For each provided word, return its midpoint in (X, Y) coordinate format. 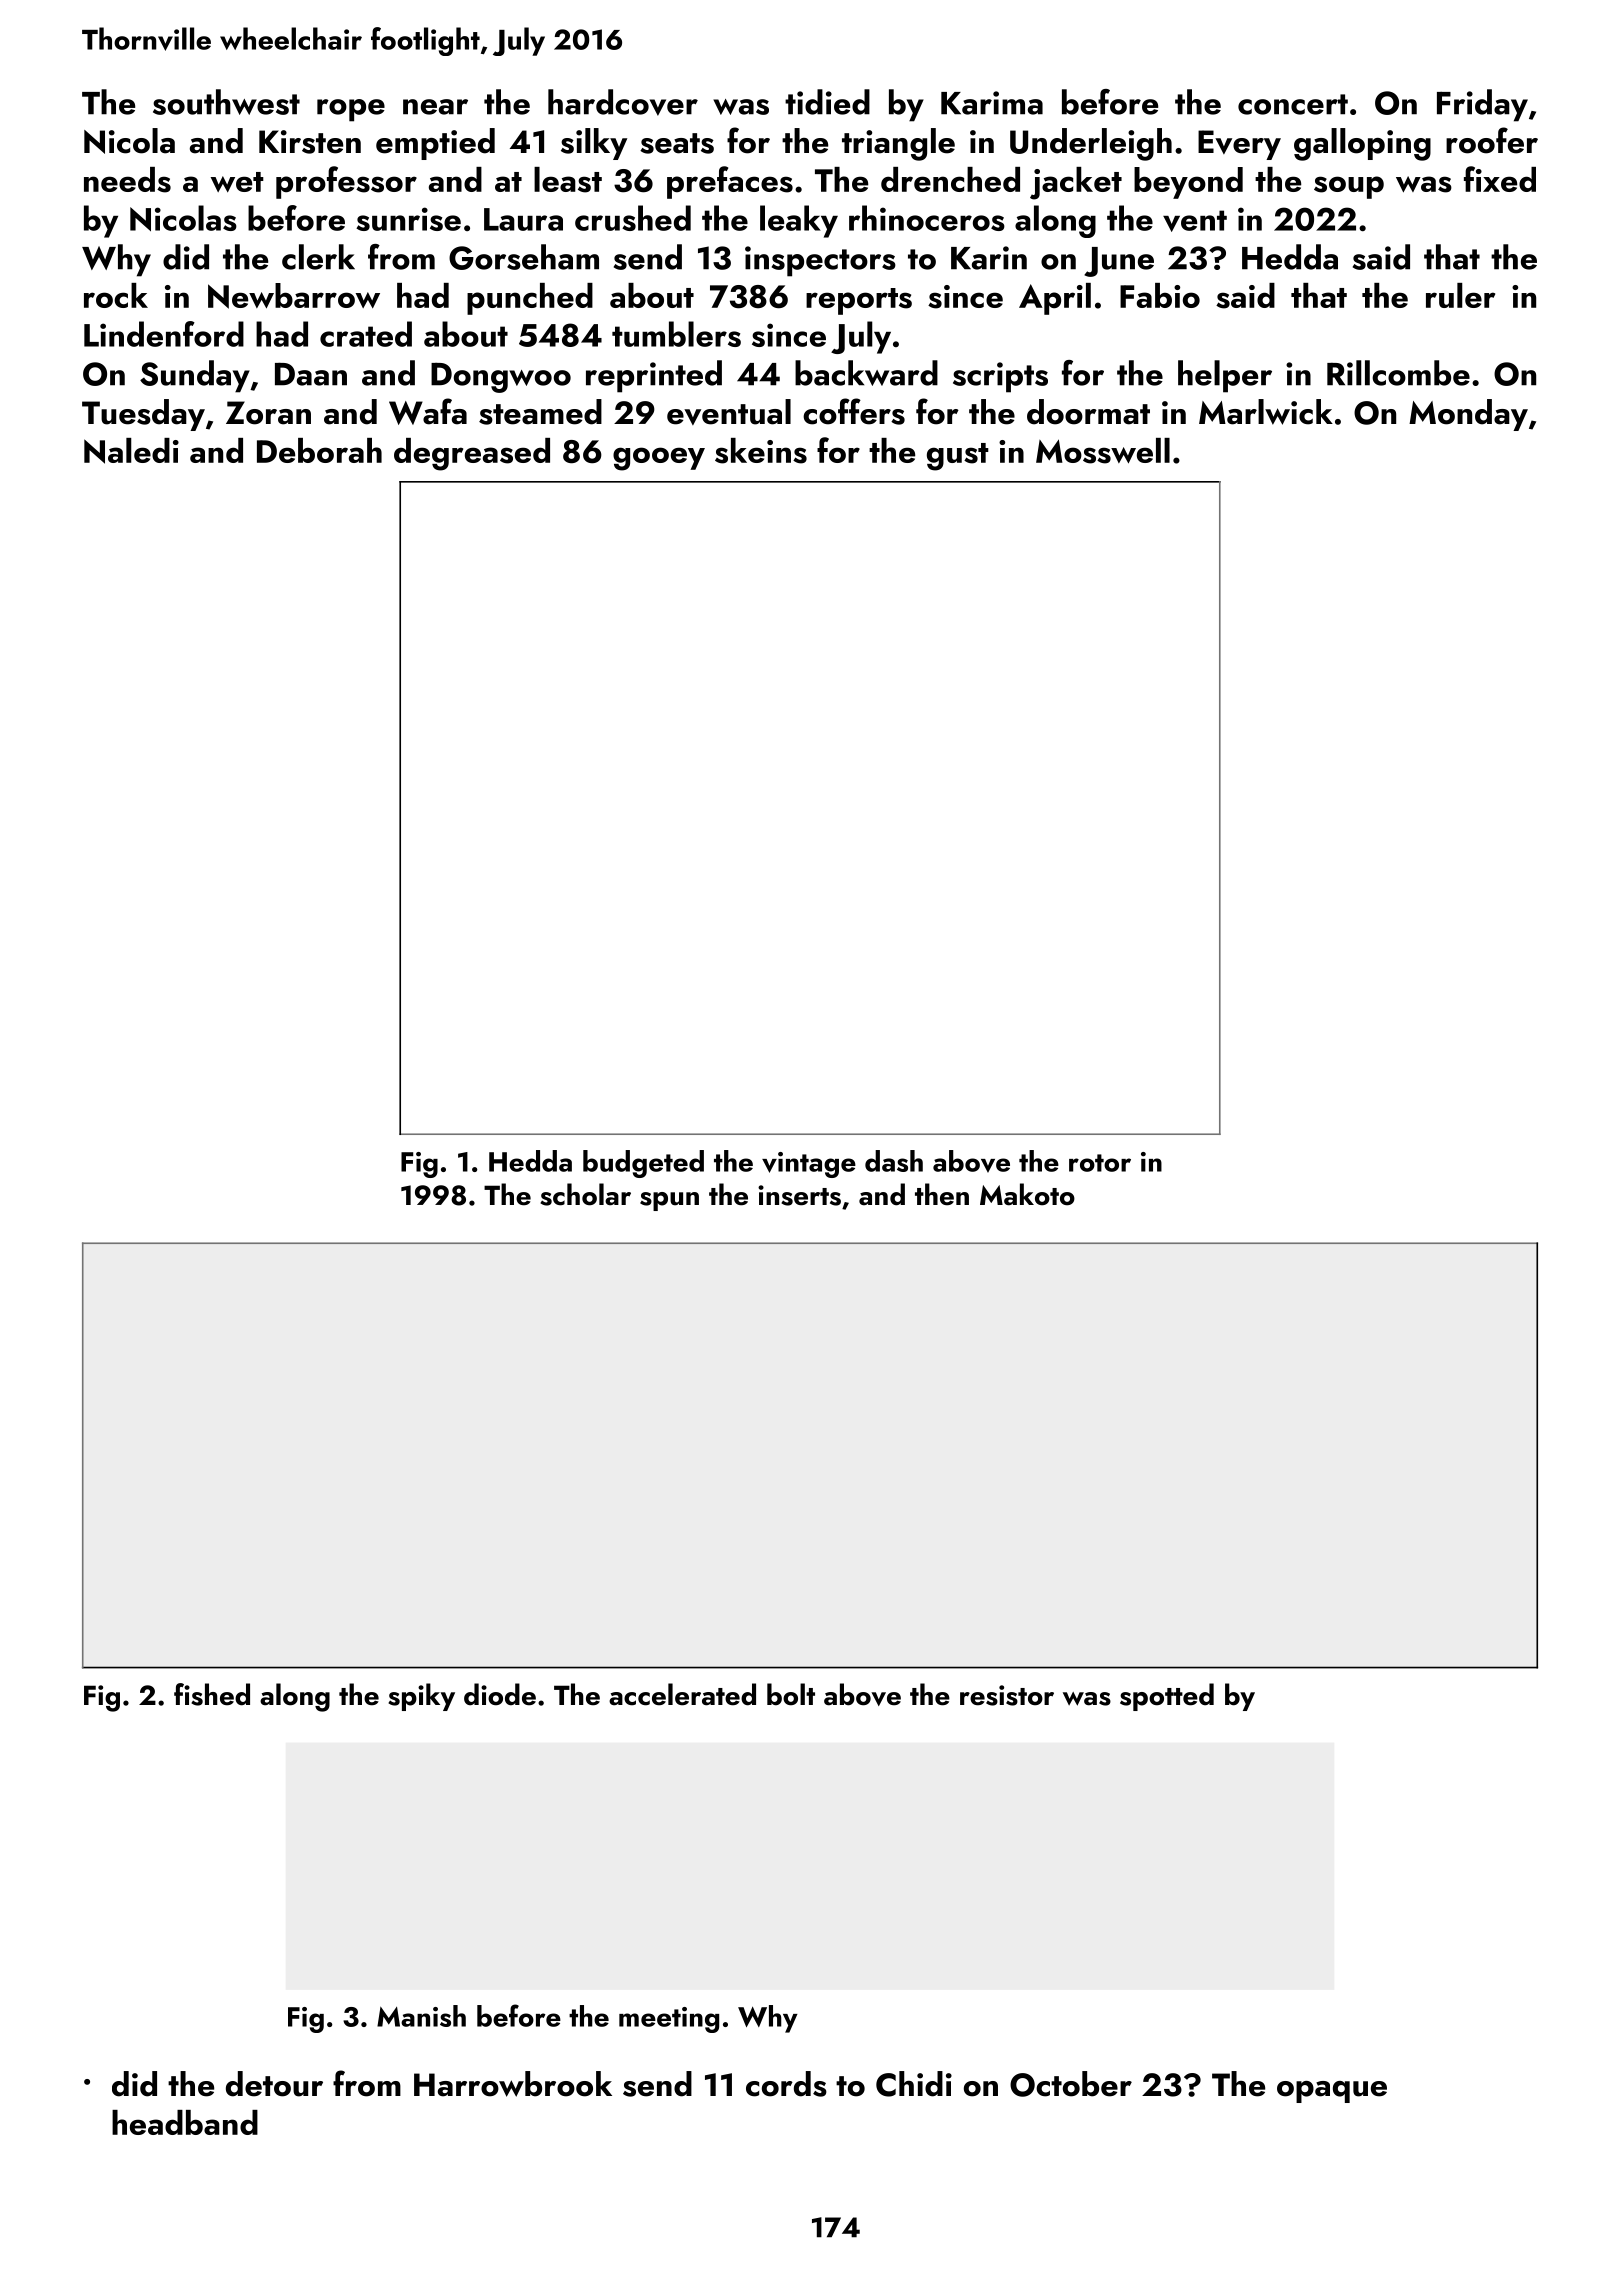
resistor (1007, 1695)
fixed (1500, 179)
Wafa (428, 411)
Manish (421, 2016)
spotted (1167, 1697)
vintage (809, 1165)
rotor (1100, 1163)
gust (958, 457)
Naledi (131, 451)
